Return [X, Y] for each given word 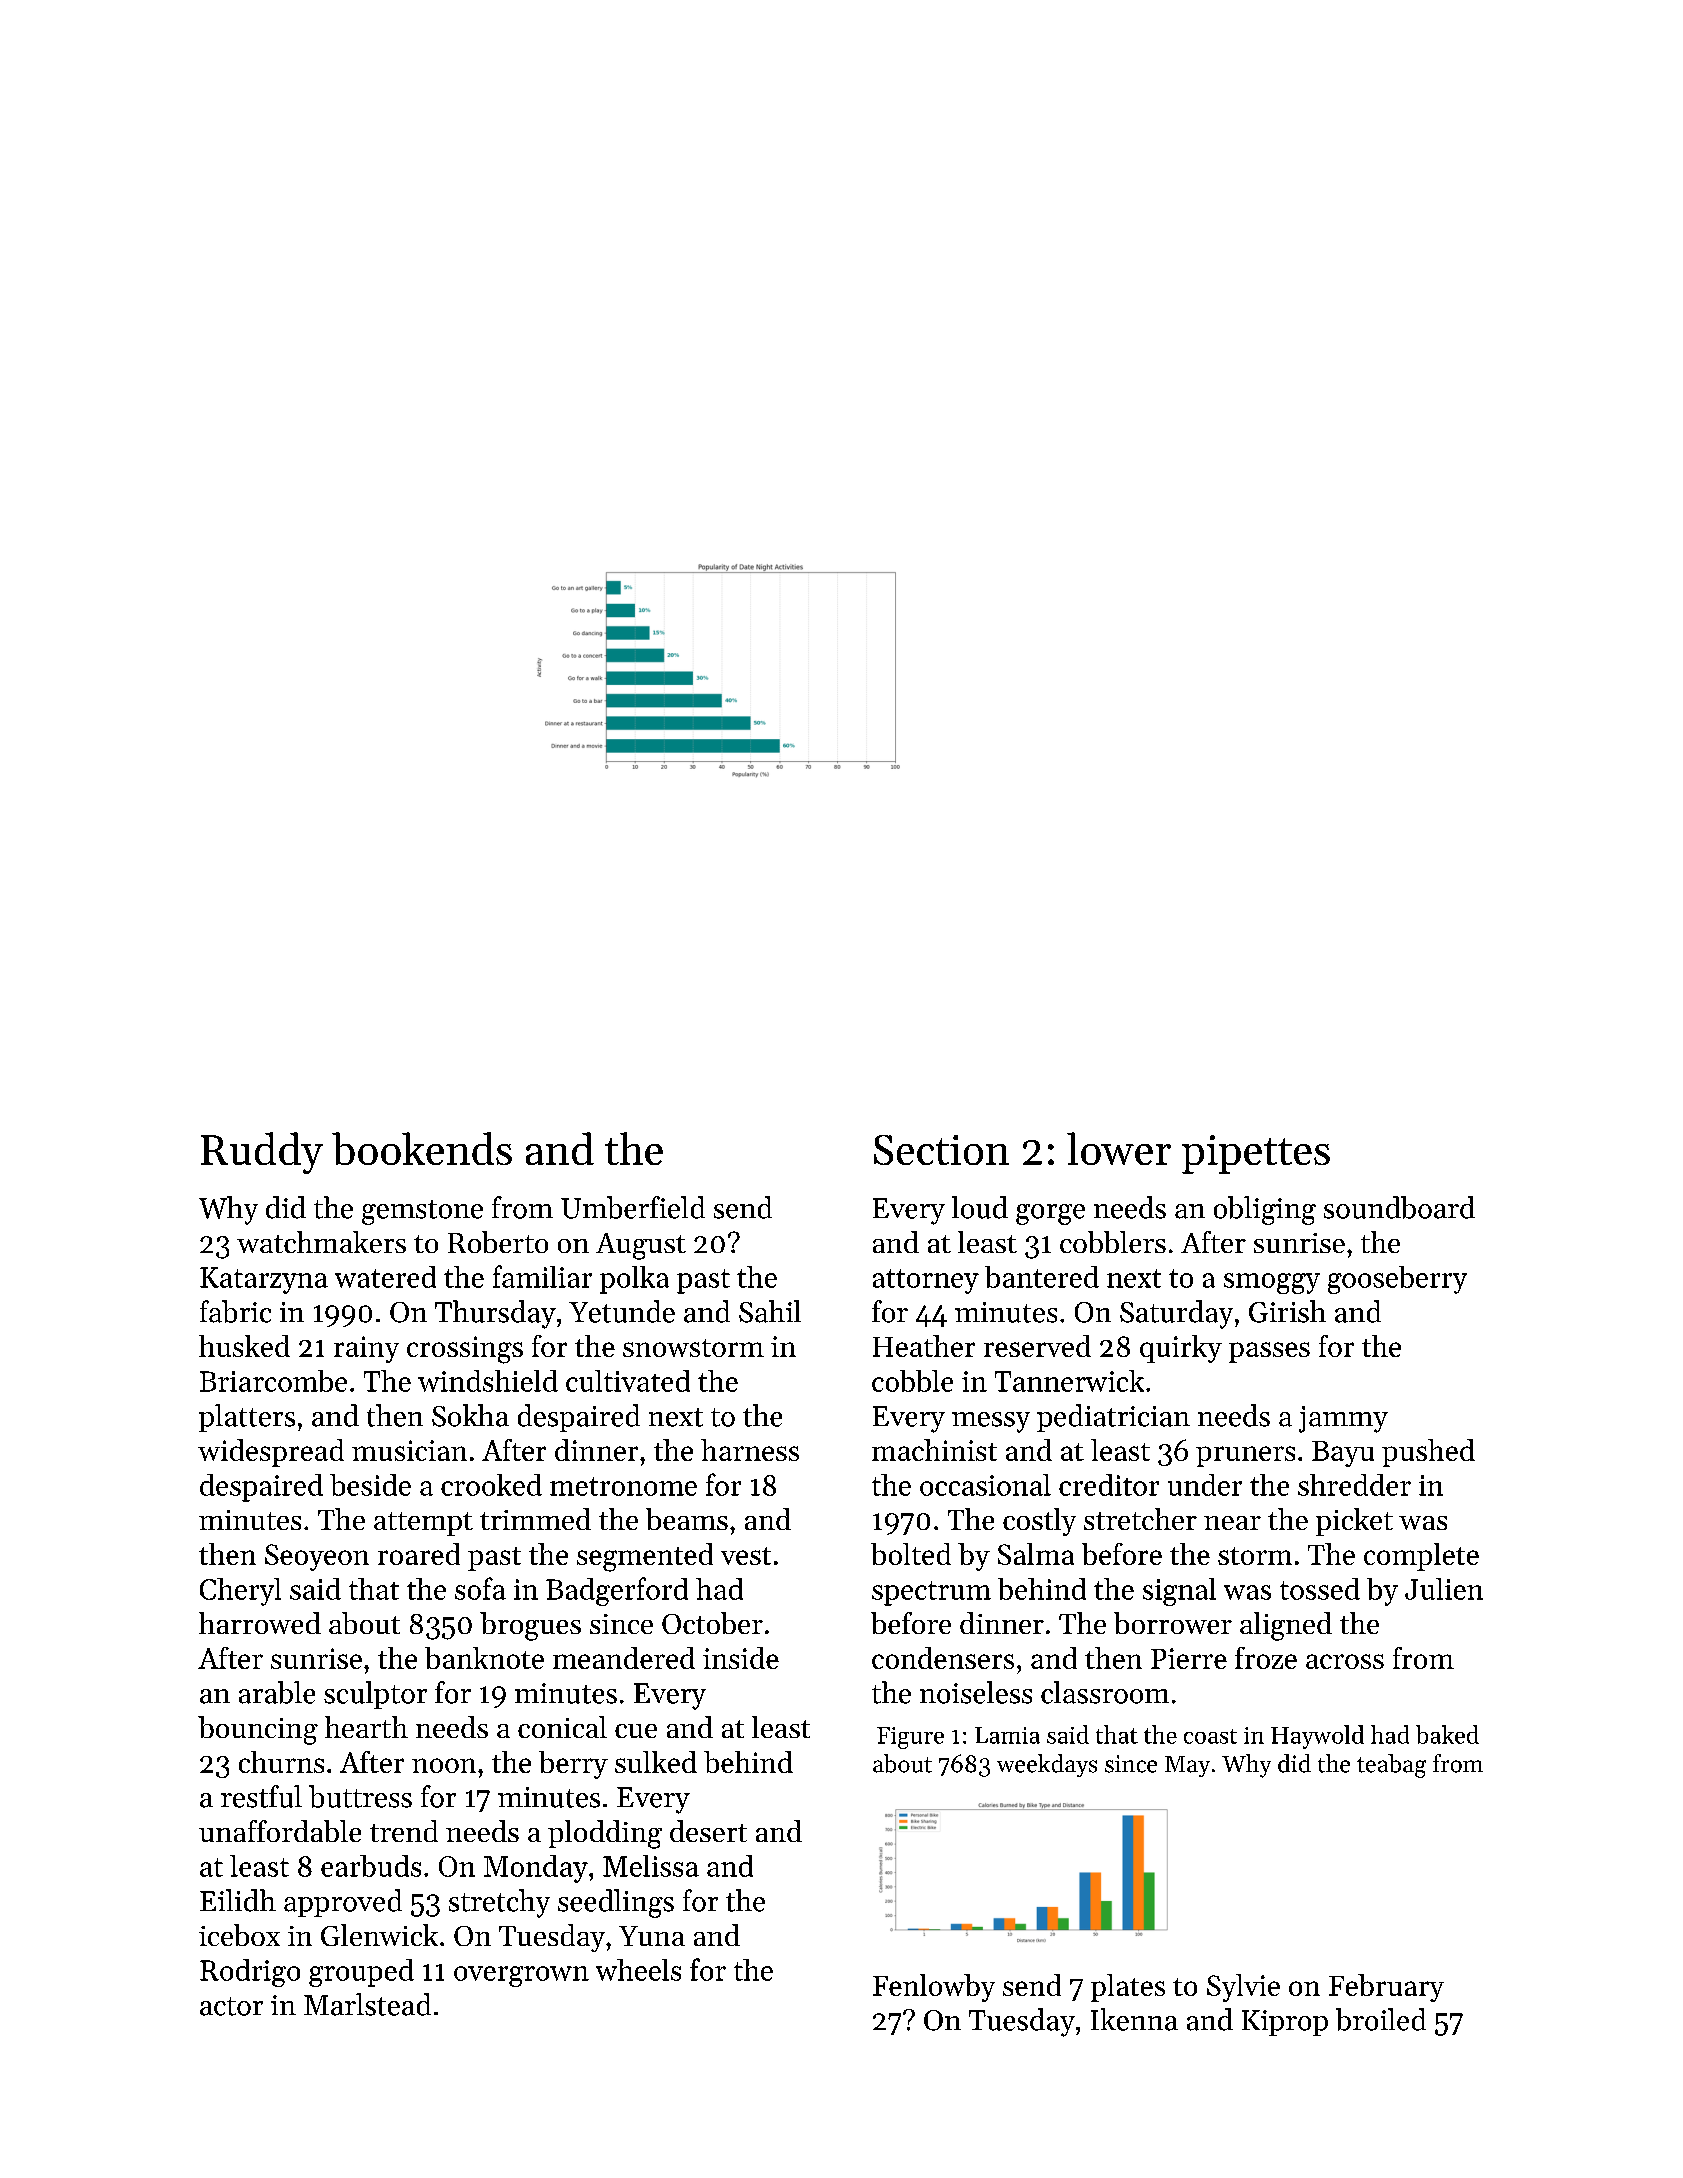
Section [941, 1150]
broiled [1381, 2019]
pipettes [1256, 1154]
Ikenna [1134, 2019]
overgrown [521, 1976]
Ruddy [262, 1153]
